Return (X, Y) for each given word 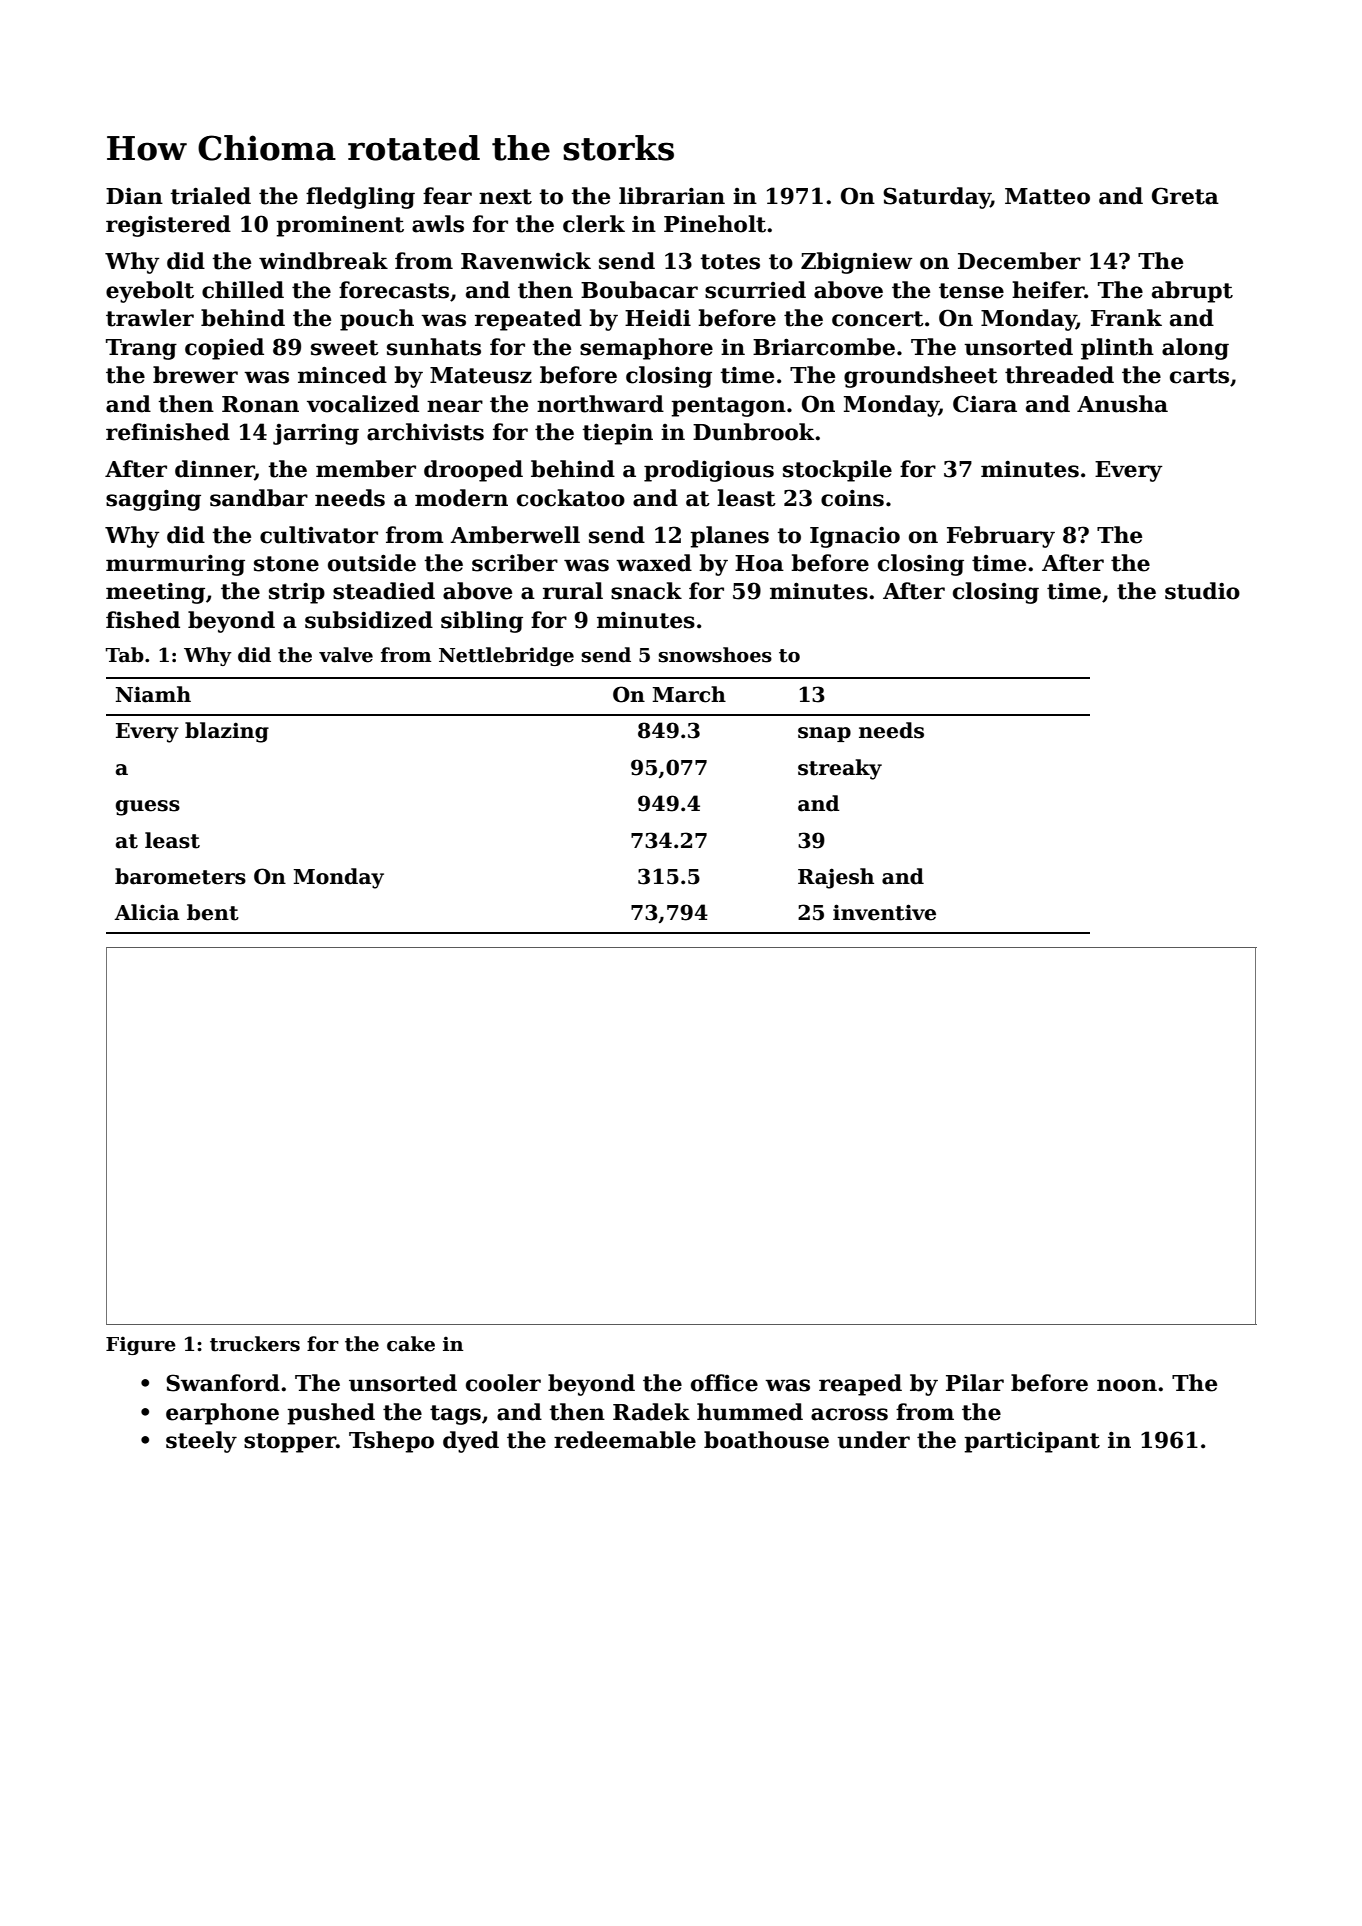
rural (573, 591)
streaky (840, 769)
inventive (884, 912)
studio (1202, 591)
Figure (141, 1345)
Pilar (975, 1383)
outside (372, 563)
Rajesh (836, 878)
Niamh (153, 694)
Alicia (146, 912)
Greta (1185, 196)
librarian (672, 196)
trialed (210, 196)
